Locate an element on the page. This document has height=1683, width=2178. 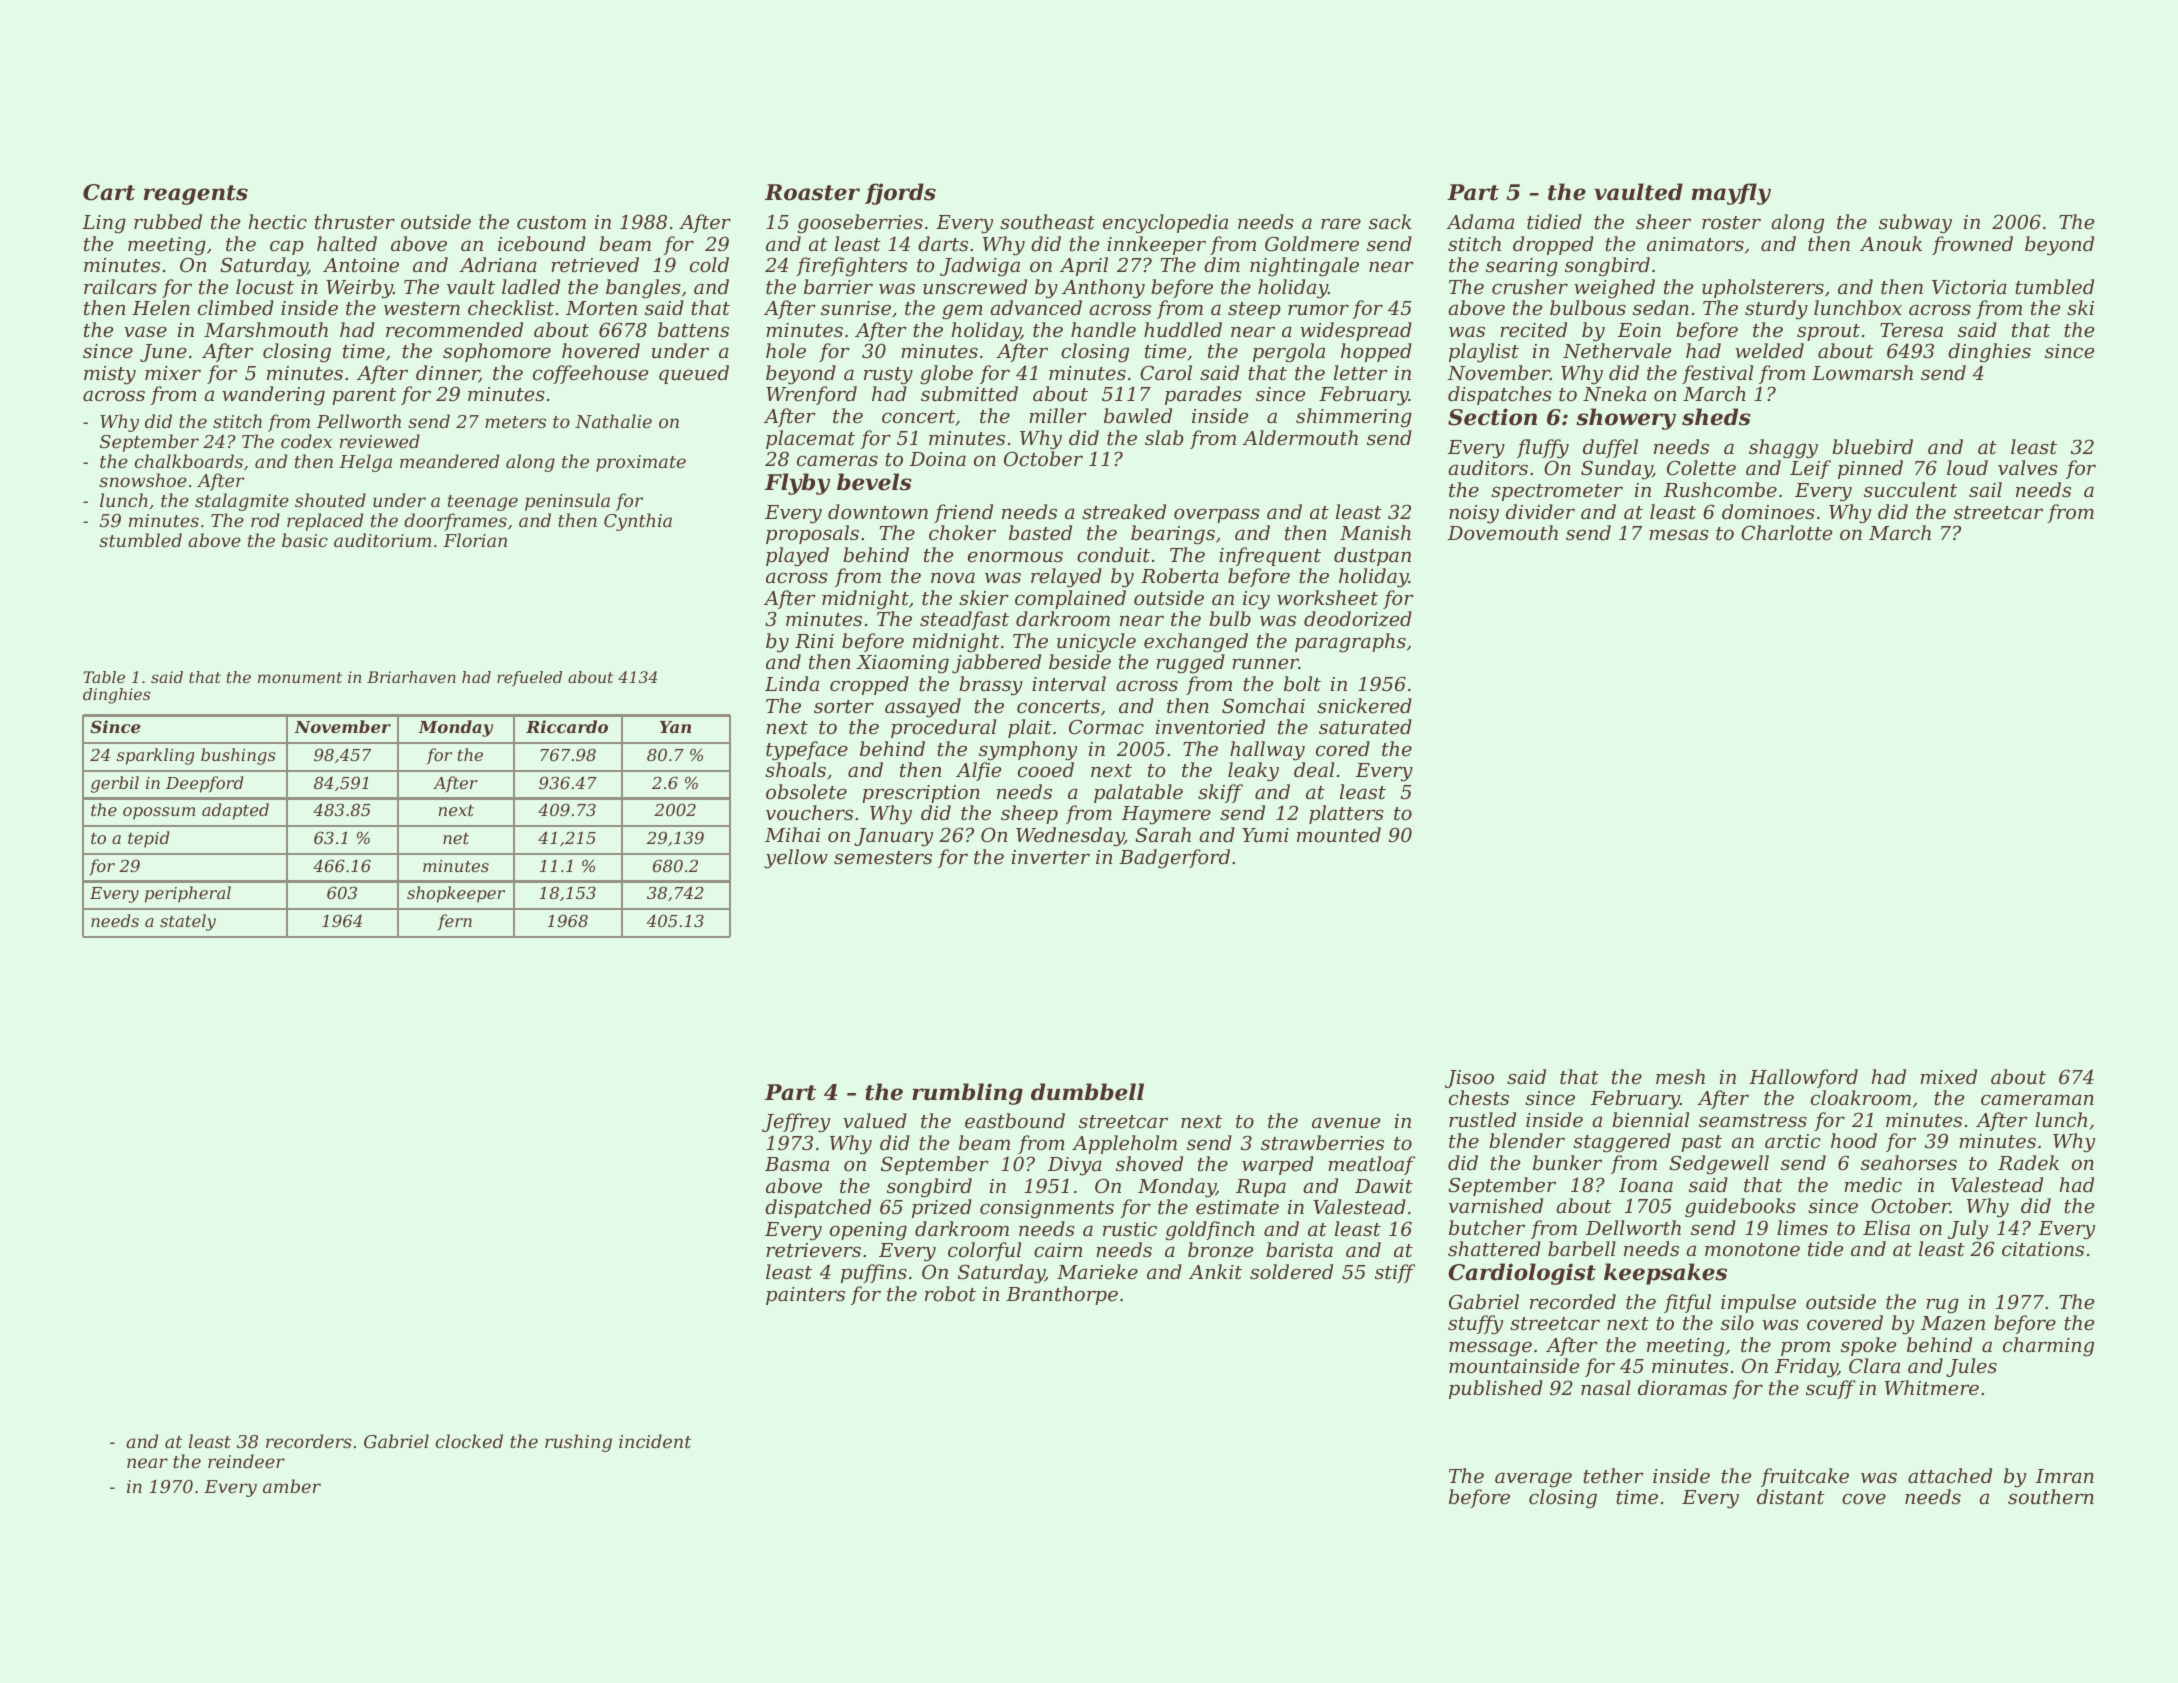
mayfly is located at coordinates (1731, 194).
